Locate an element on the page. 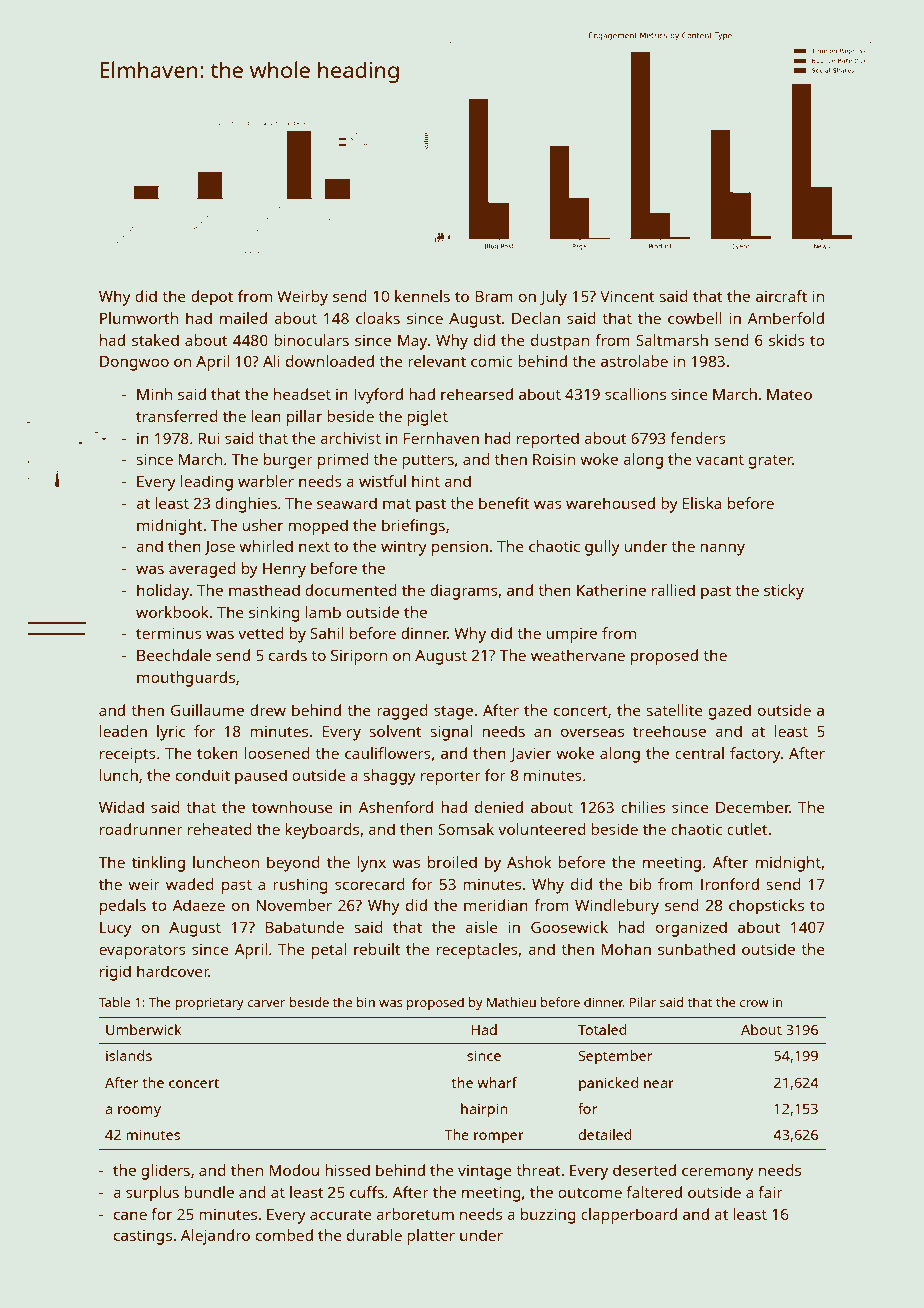 Image resolution: width=924 pixels, height=1308 pixels. fair is located at coordinates (770, 1192).
